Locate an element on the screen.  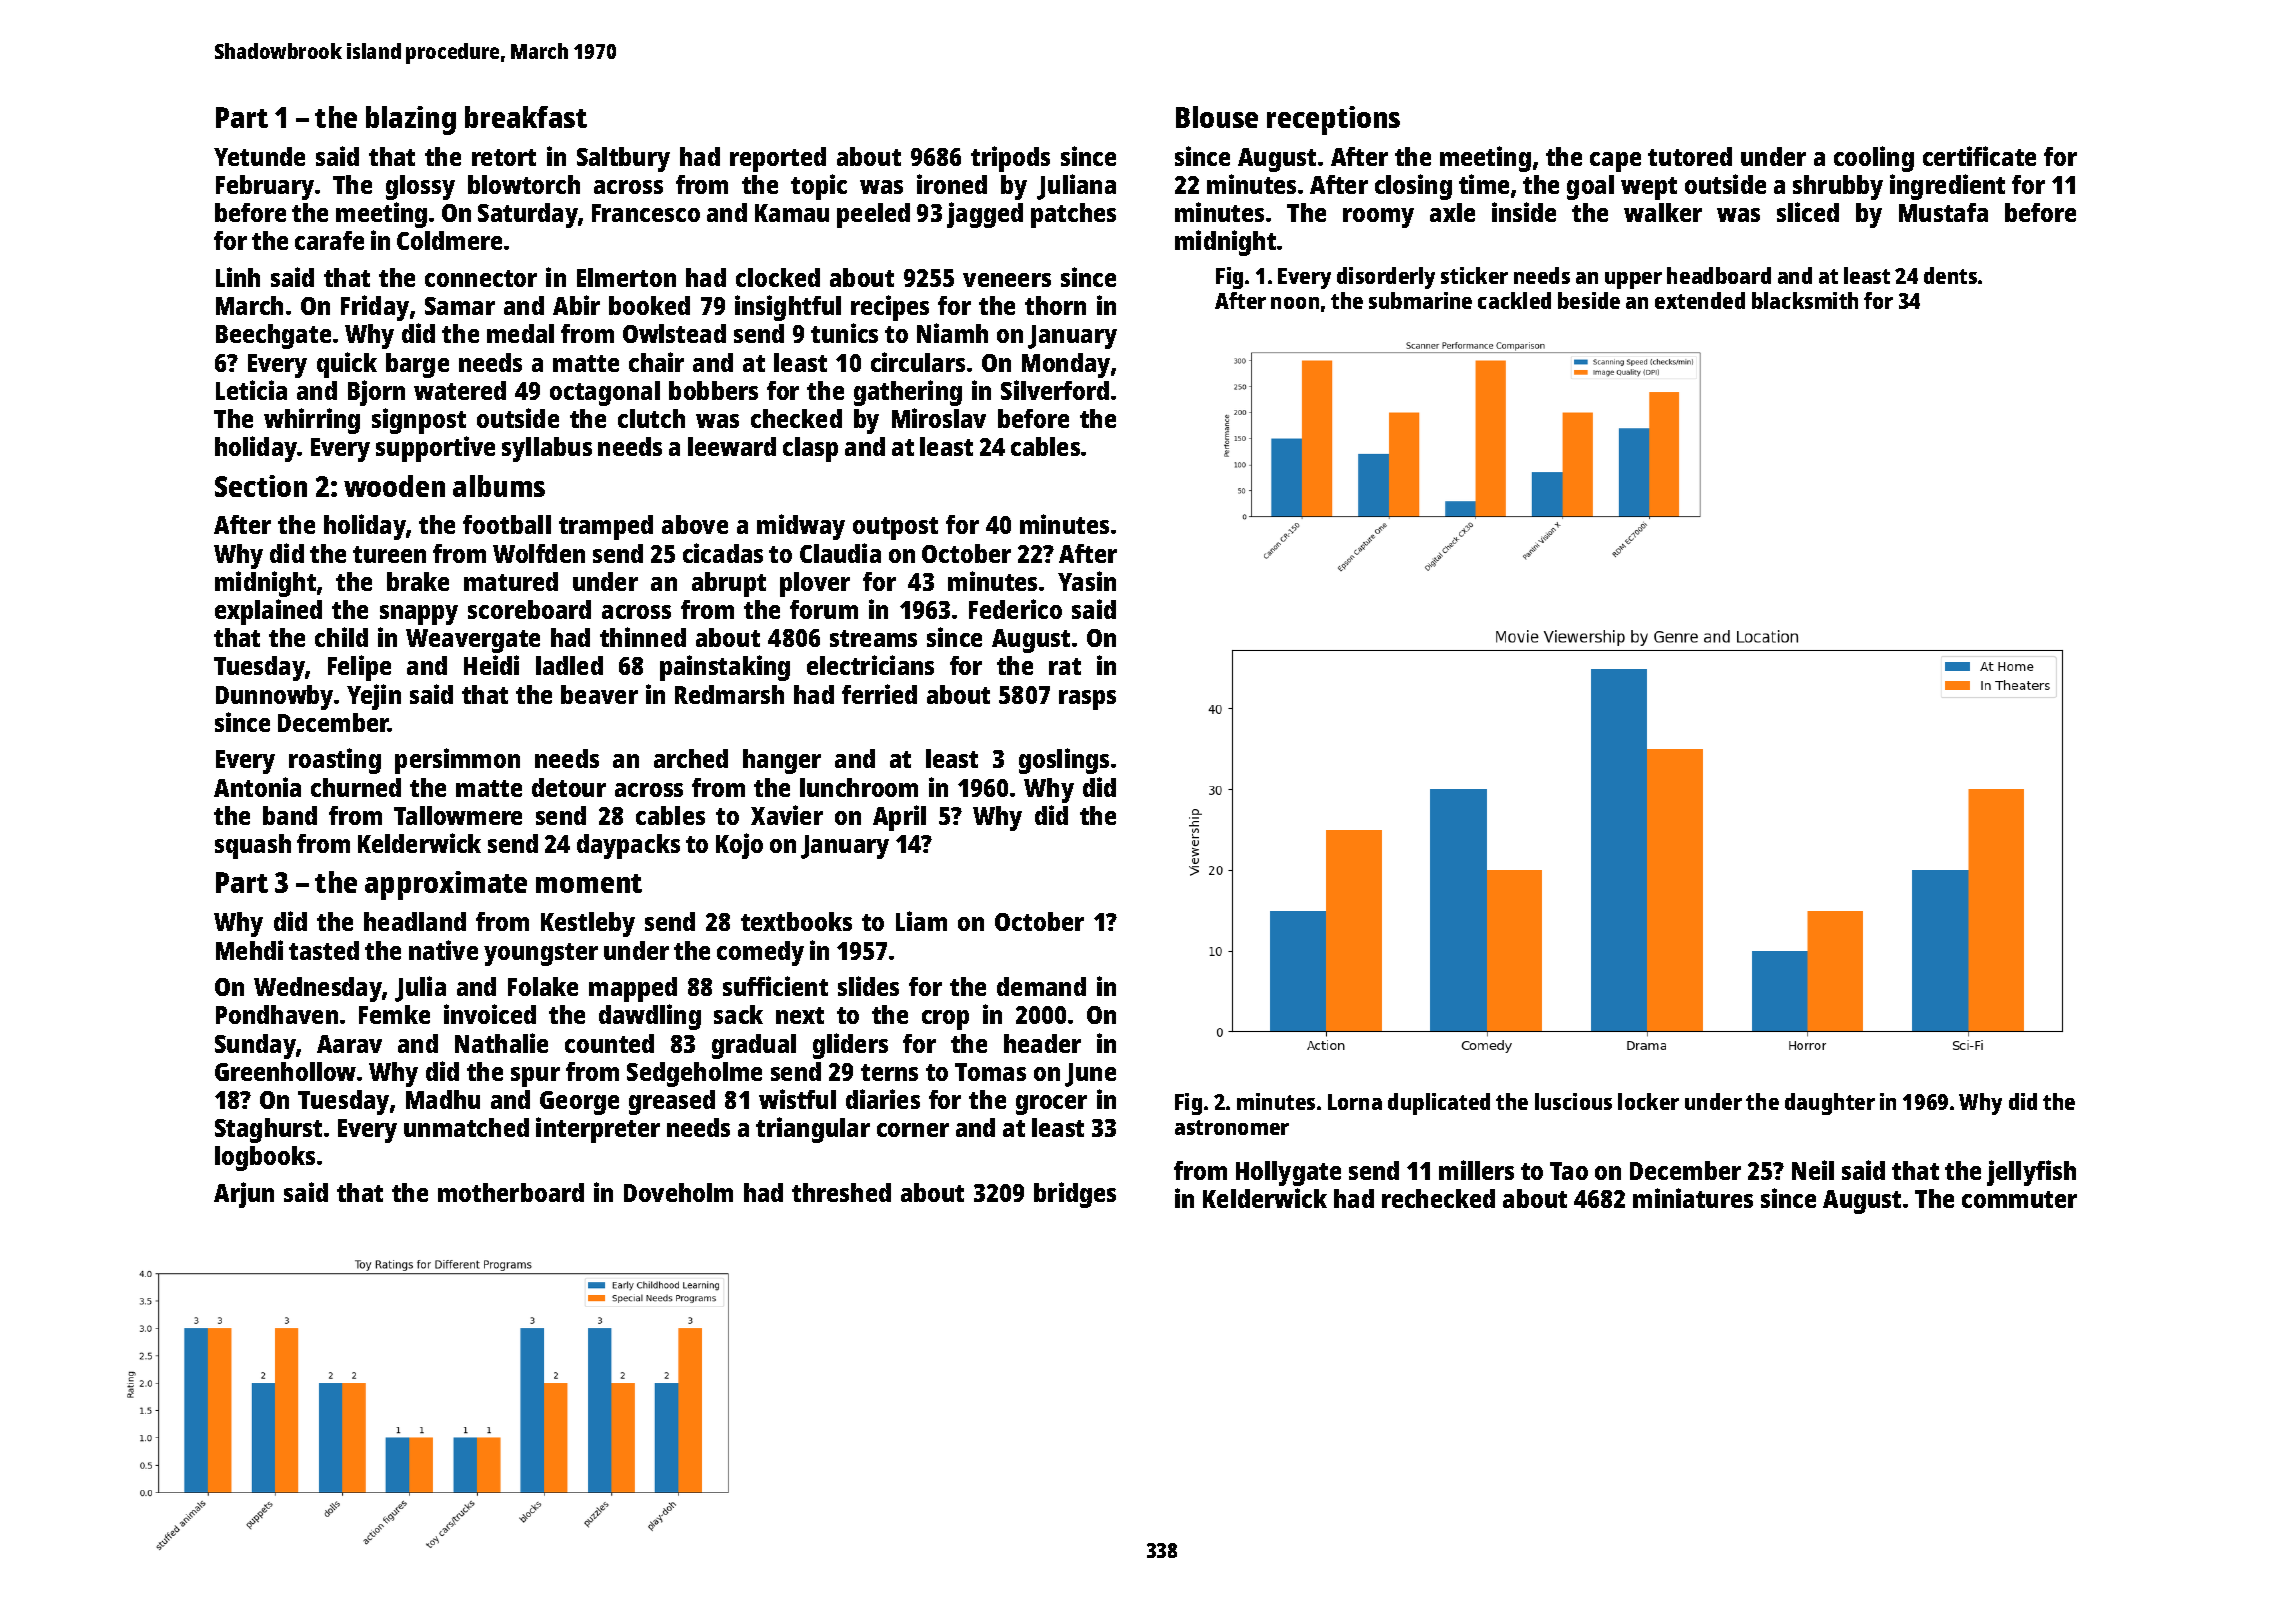
tutored is located at coordinates (1690, 156).
